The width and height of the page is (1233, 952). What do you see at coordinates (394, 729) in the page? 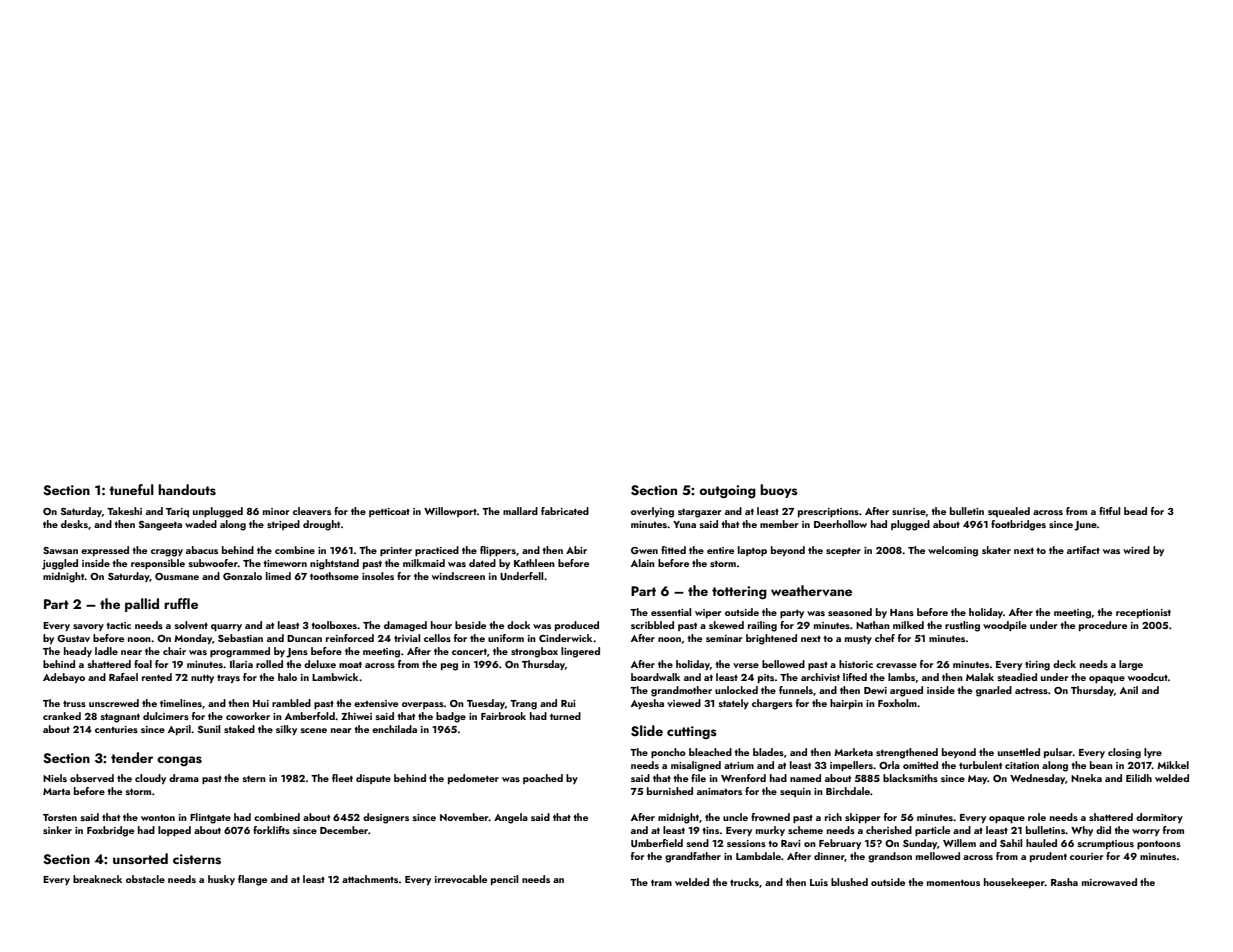
I see `enchilada` at bounding box center [394, 729].
